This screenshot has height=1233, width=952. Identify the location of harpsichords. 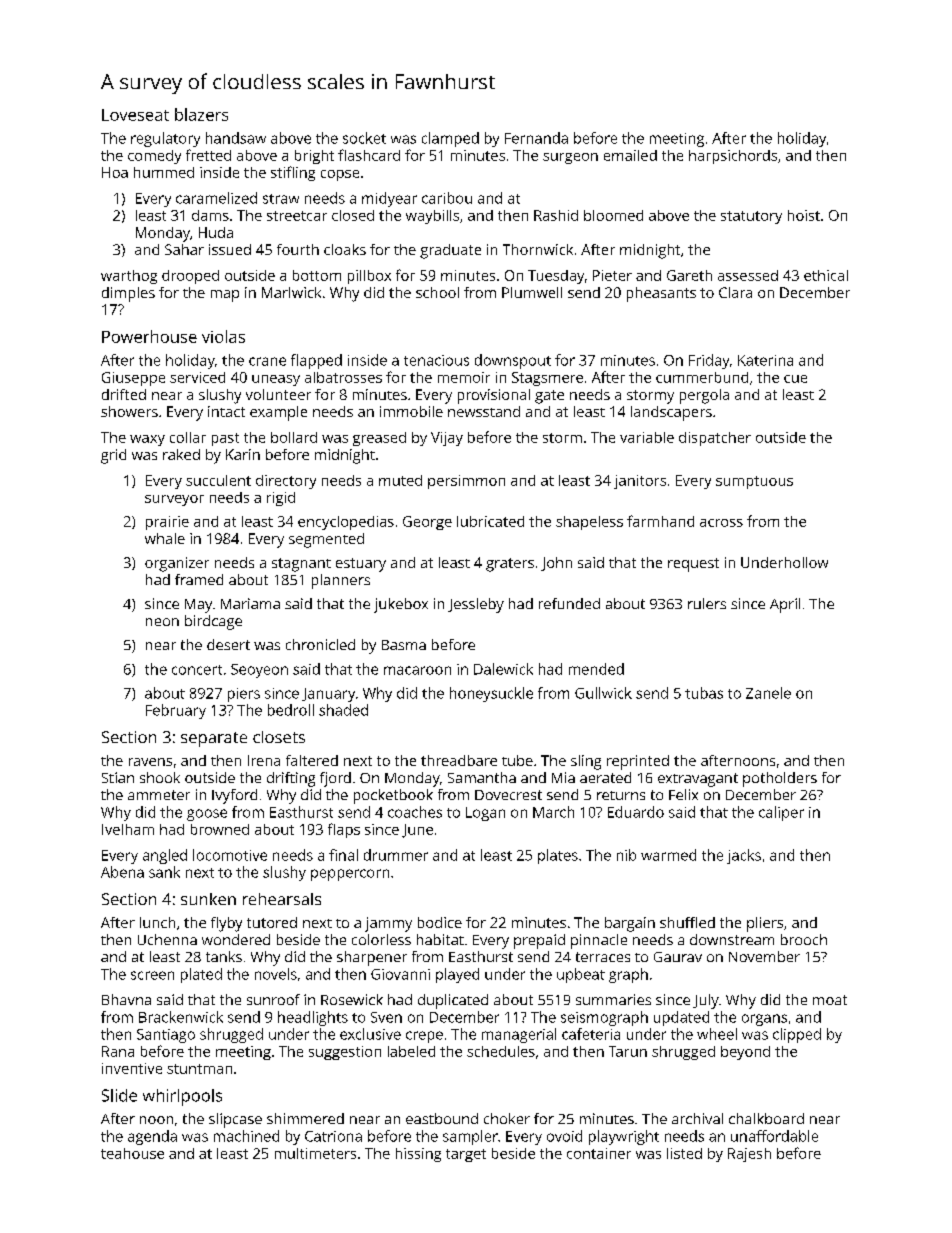
(733, 157).
